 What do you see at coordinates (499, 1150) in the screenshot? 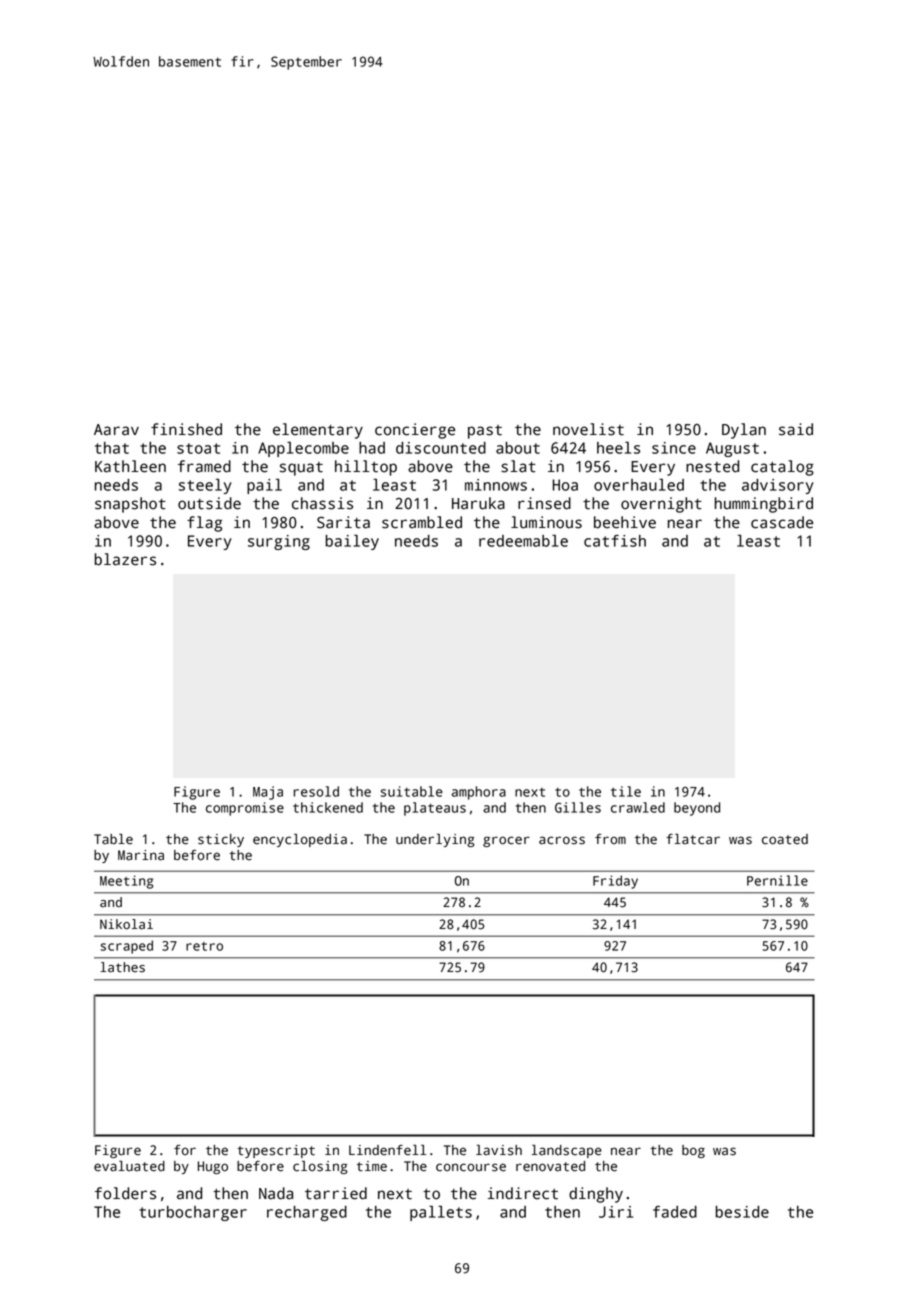
I see `lavish` at bounding box center [499, 1150].
